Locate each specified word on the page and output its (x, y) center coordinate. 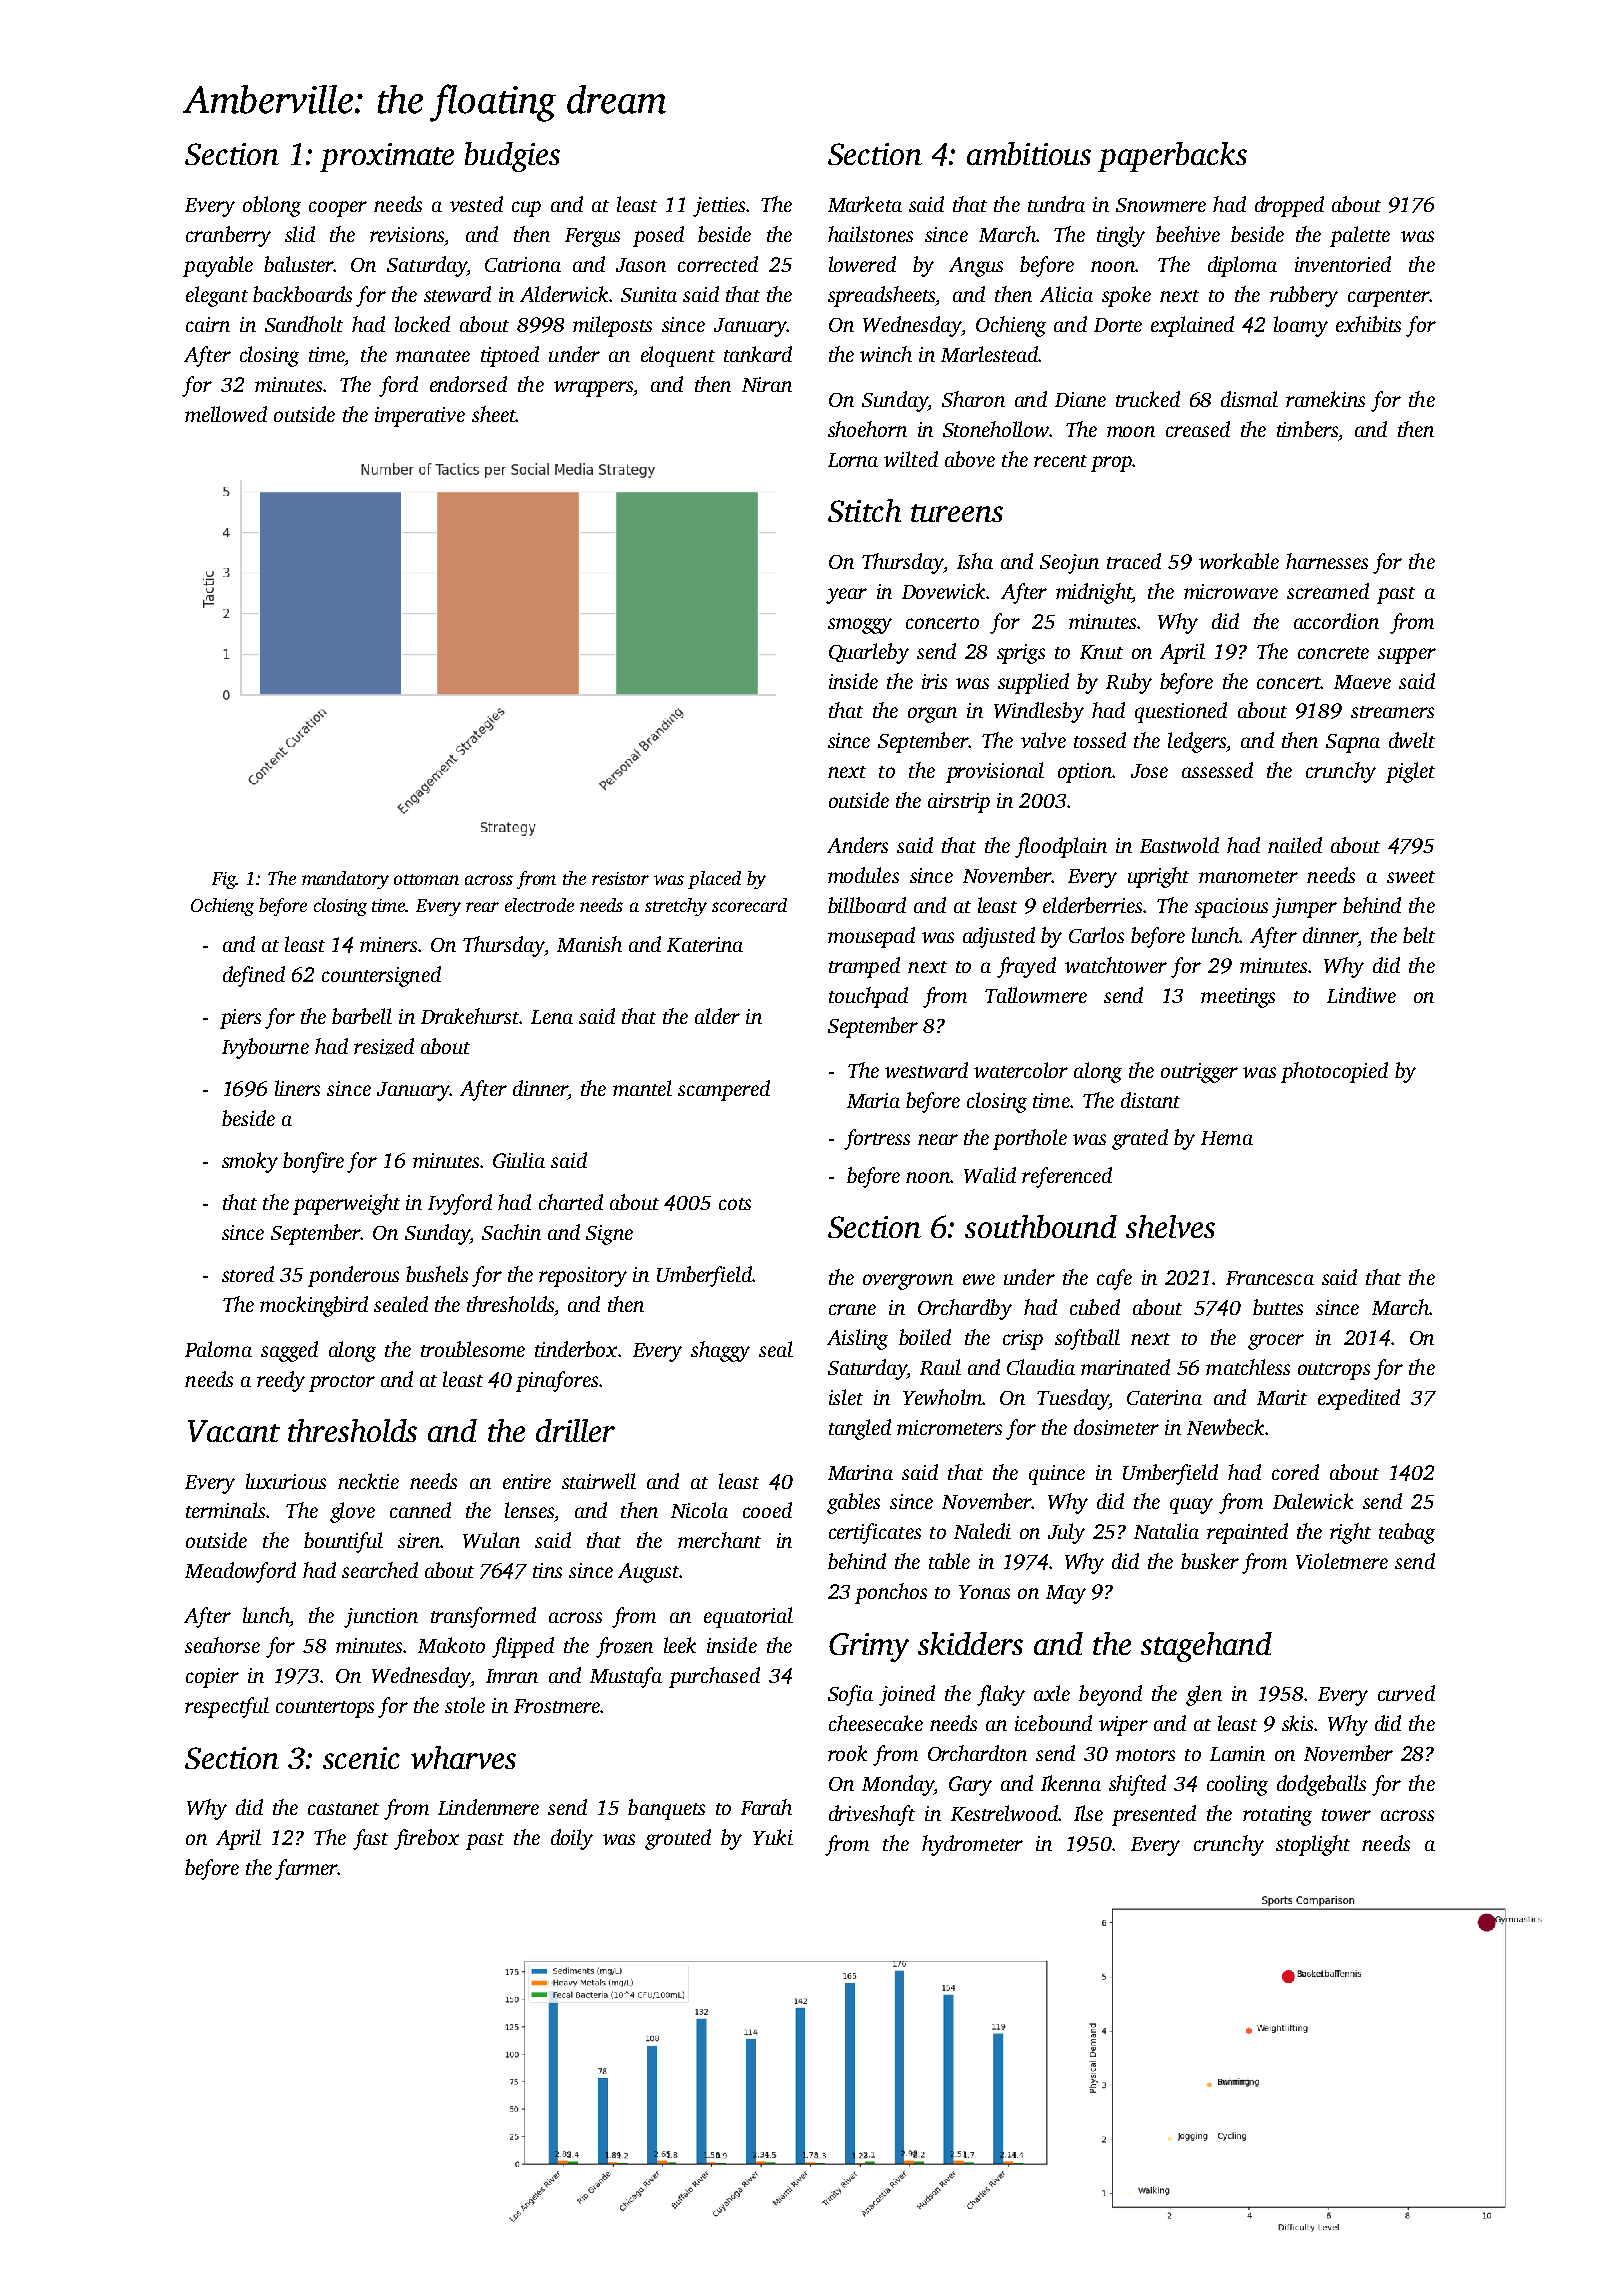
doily (572, 1839)
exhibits (1368, 324)
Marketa (865, 204)
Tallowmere (1036, 995)
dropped (1289, 206)
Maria (873, 1100)
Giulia (519, 1160)
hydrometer (972, 1845)
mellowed (226, 414)
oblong (272, 206)
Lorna (853, 460)
